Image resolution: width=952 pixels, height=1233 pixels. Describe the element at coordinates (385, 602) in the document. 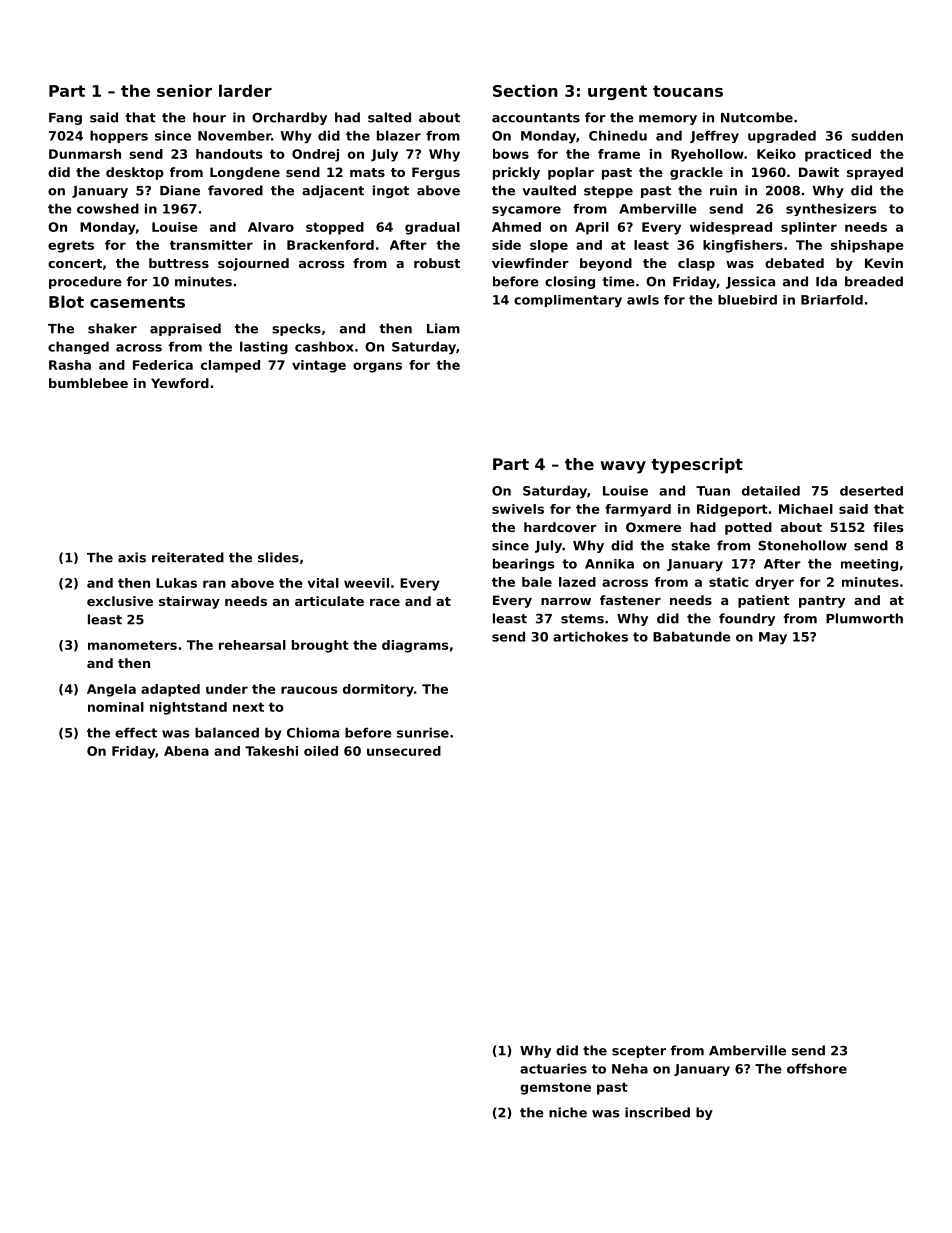

I see `race` at that location.
